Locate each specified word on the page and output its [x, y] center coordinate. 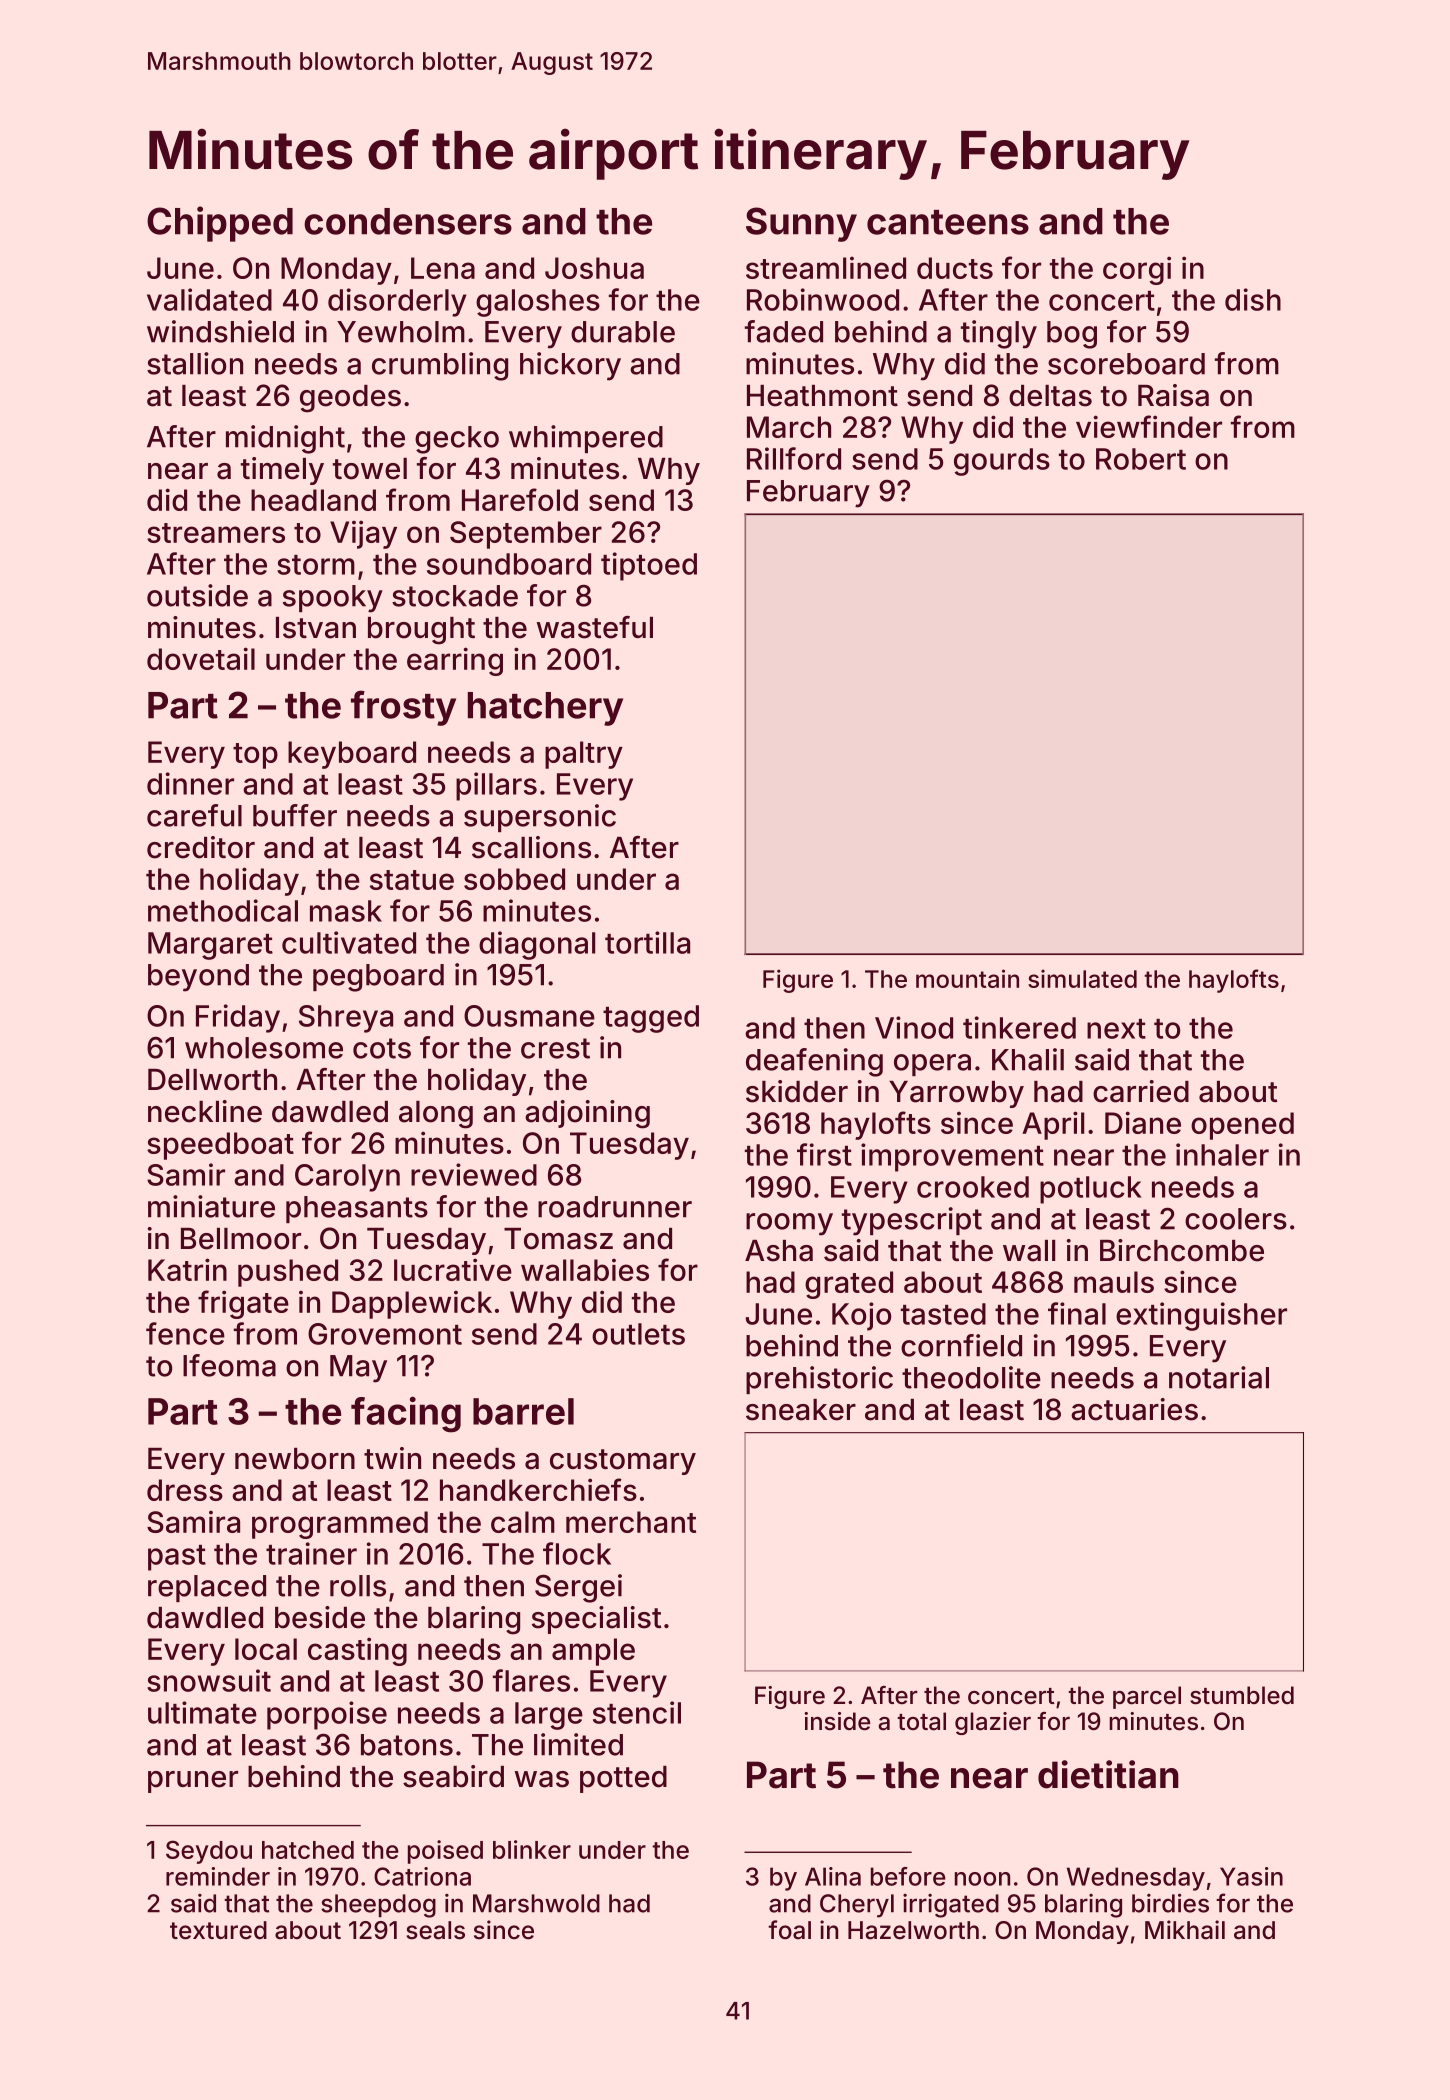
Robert [1141, 459]
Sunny [801, 224]
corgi [1137, 270]
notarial [1219, 1377]
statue [412, 880]
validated [209, 299]
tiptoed [649, 566]
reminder [218, 1876]
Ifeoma [229, 1365]
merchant [631, 1522]
